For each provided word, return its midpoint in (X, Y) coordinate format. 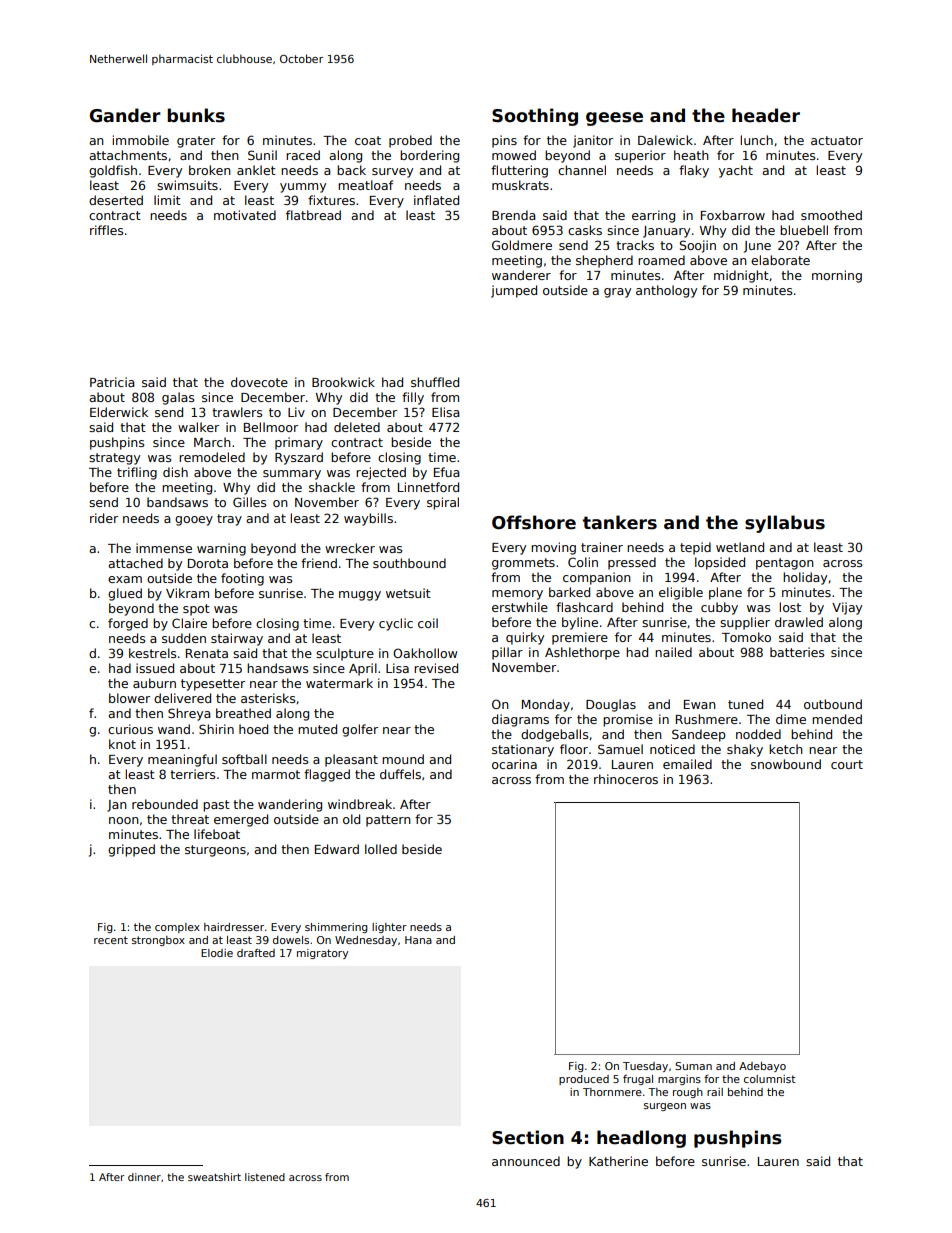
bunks (196, 115)
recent (111, 940)
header (766, 115)
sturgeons (215, 851)
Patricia (112, 382)
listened (265, 1177)
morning (837, 276)
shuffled (435, 382)
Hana (418, 940)
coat (368, 140)
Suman (693, 1066)
